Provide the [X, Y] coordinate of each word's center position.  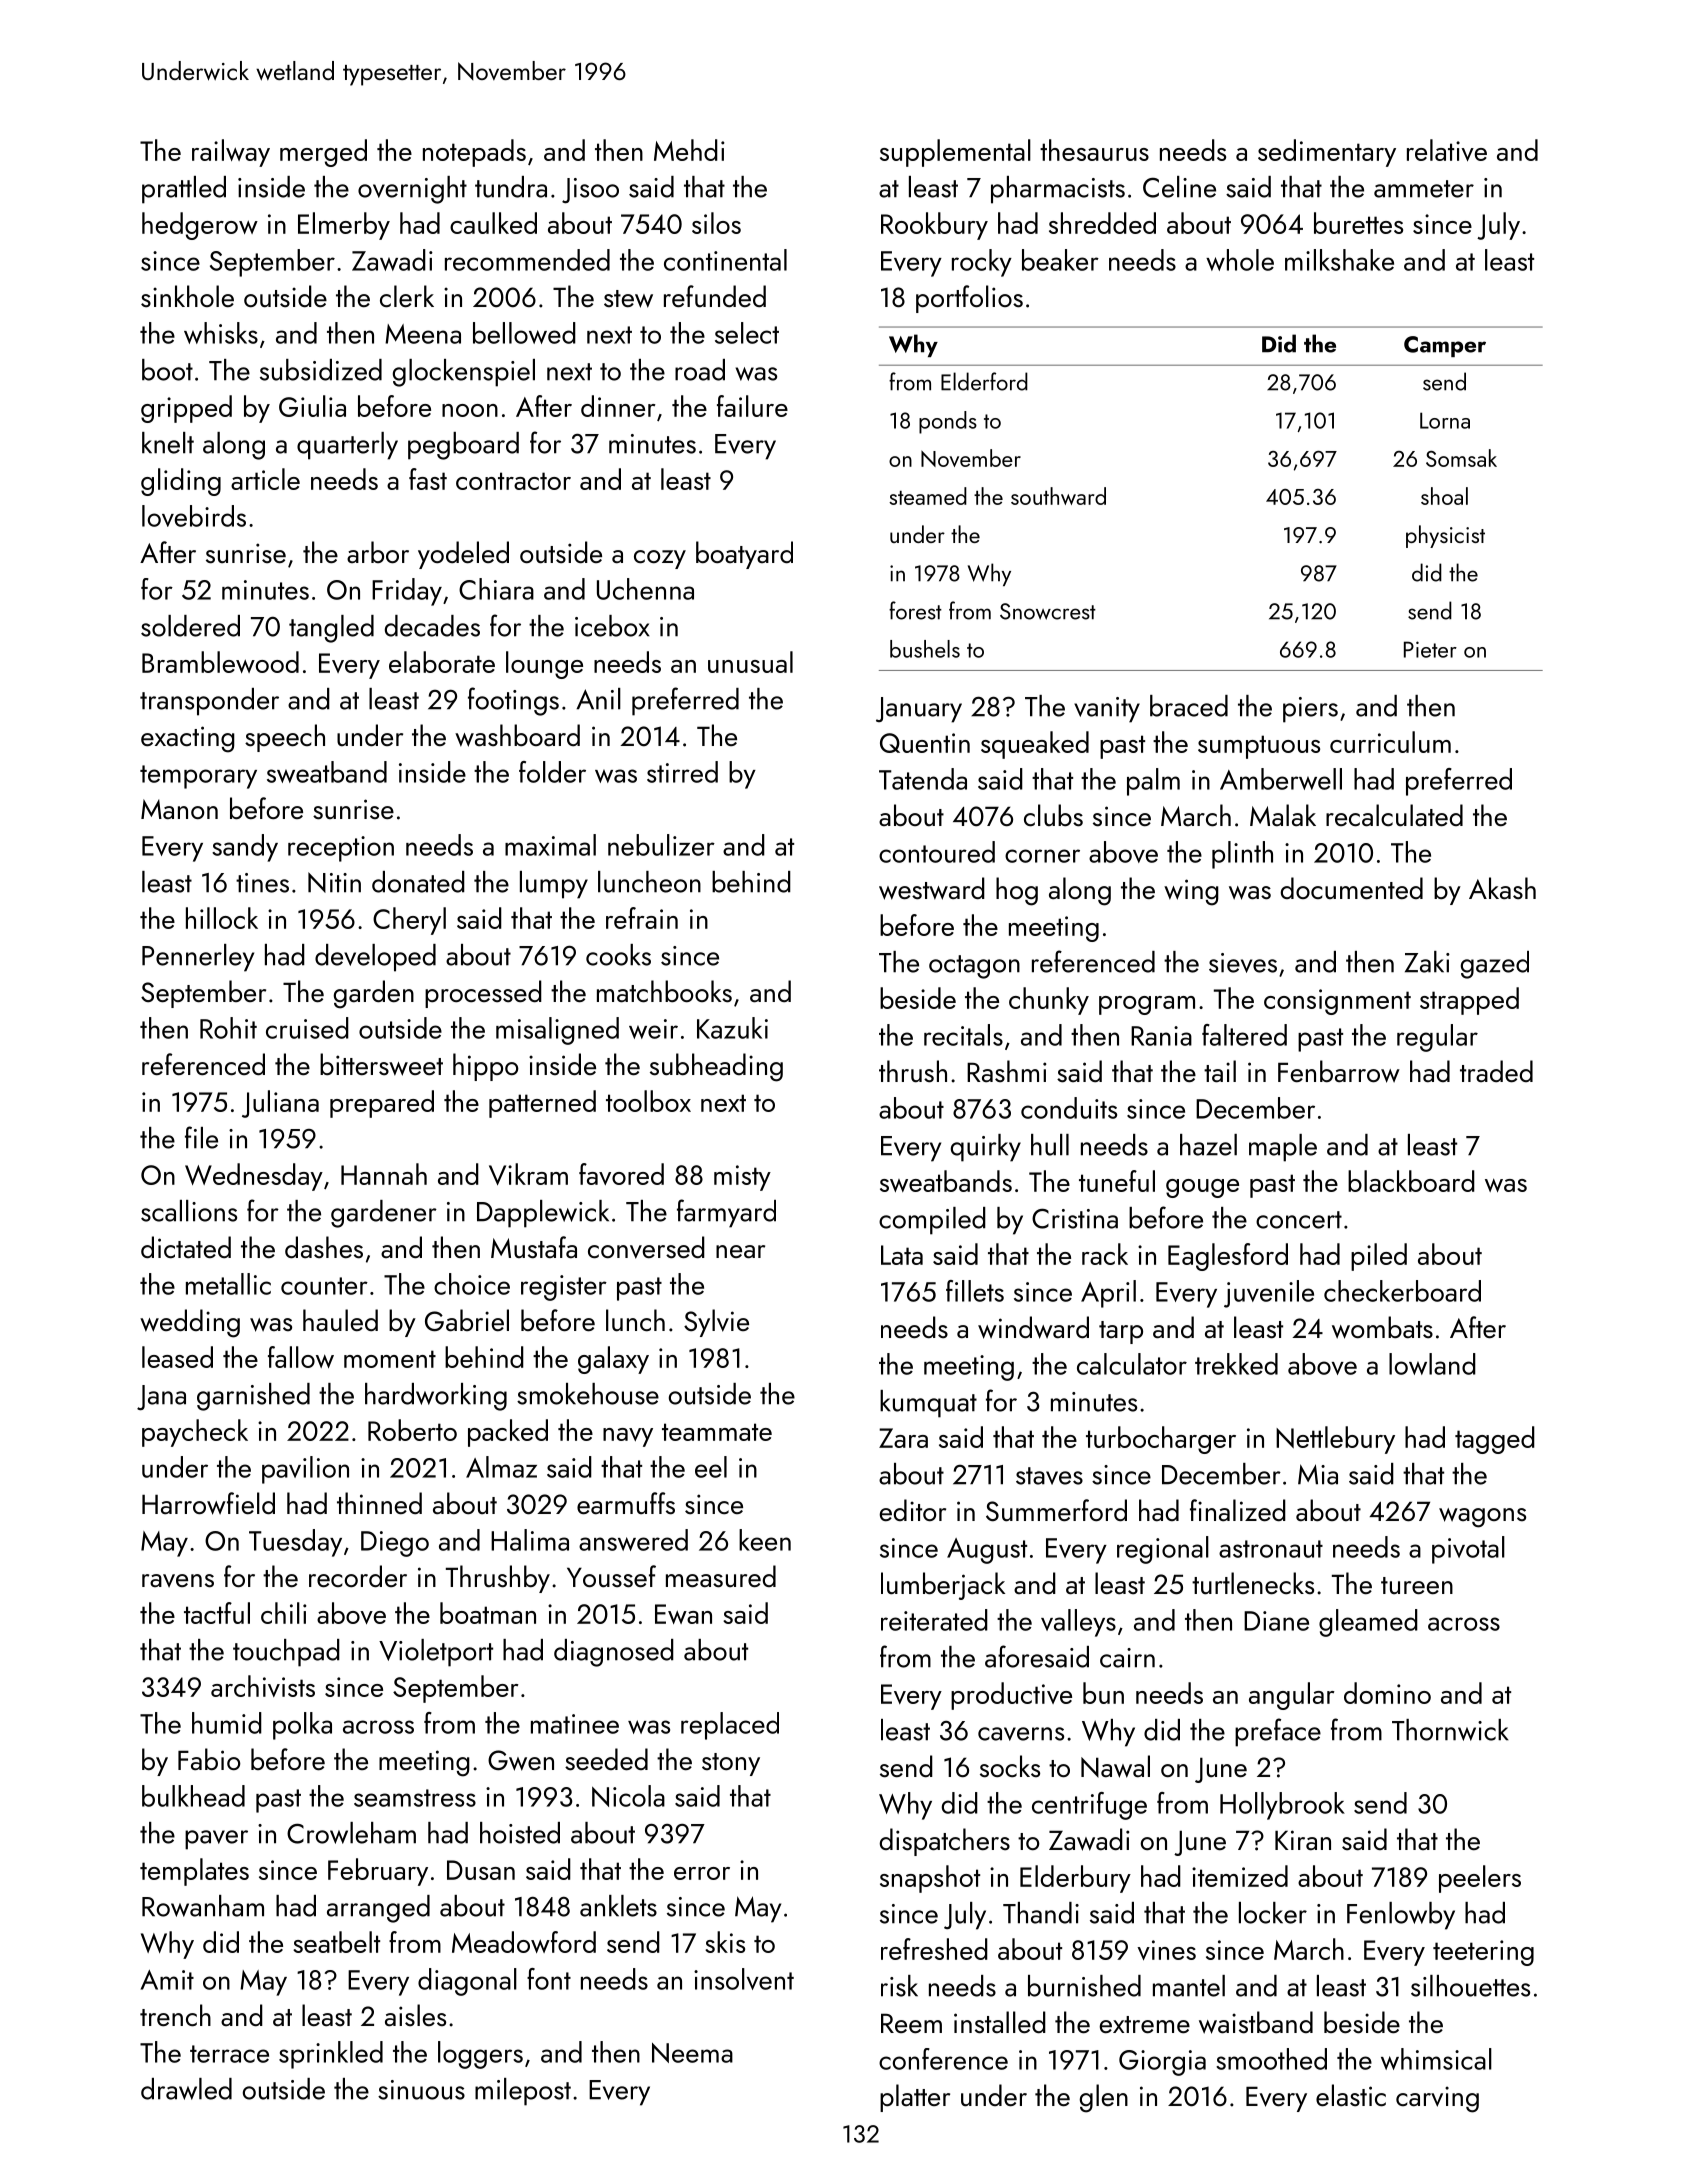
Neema [692, 2053]
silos [716, 223]
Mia [1318, 1474]
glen [1103, 2098]
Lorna [1445, 420]
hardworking [436, 1397]
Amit [167, 1980]
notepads [474, 153]
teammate [717, 1432]
